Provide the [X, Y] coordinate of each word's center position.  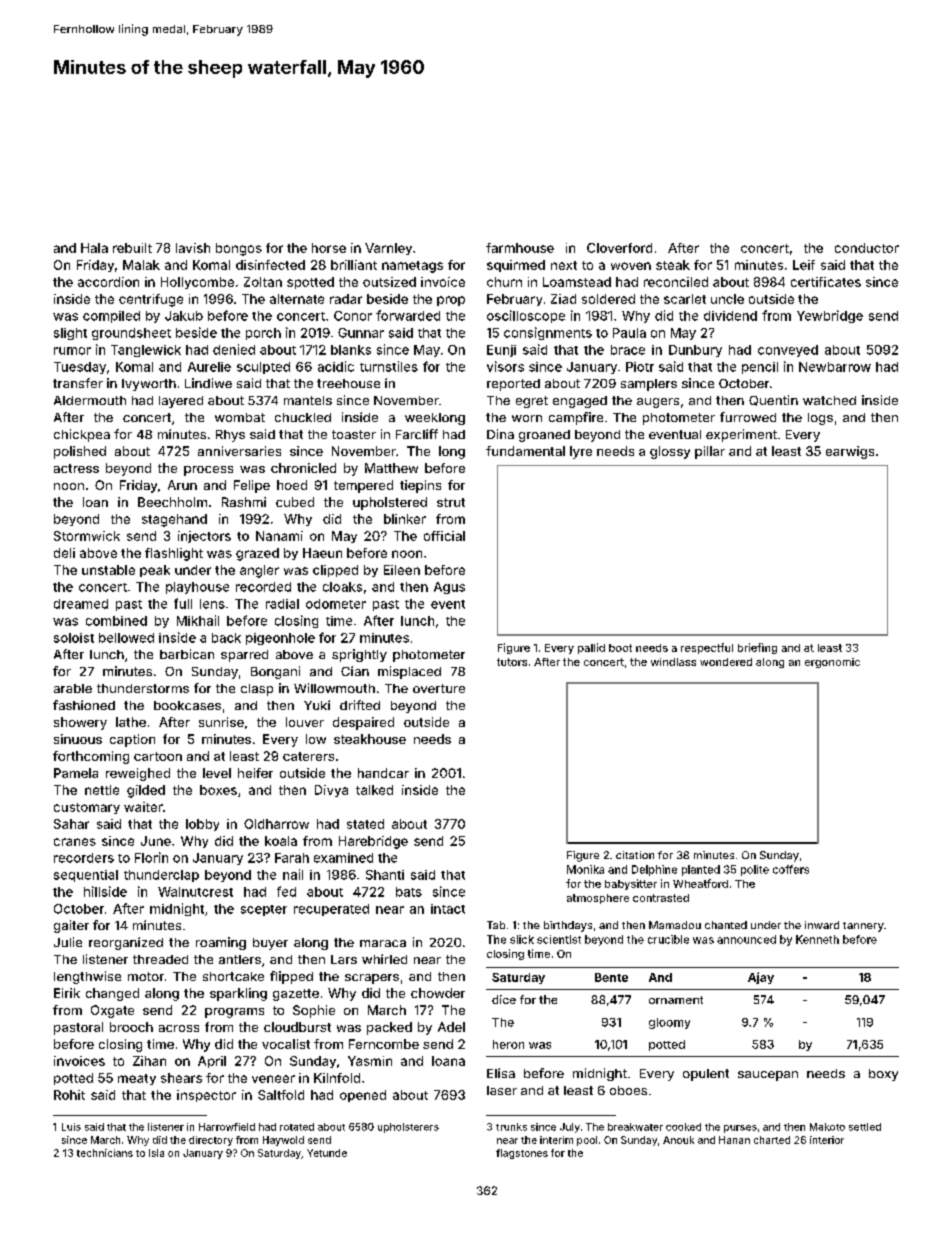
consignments [548, 333]
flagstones [522, 1154]
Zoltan [263, 282]
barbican [187, 654]
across [179, 1028]
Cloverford [619, 248]
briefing [757, 648]
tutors [512, 662]
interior [827, 1140]
